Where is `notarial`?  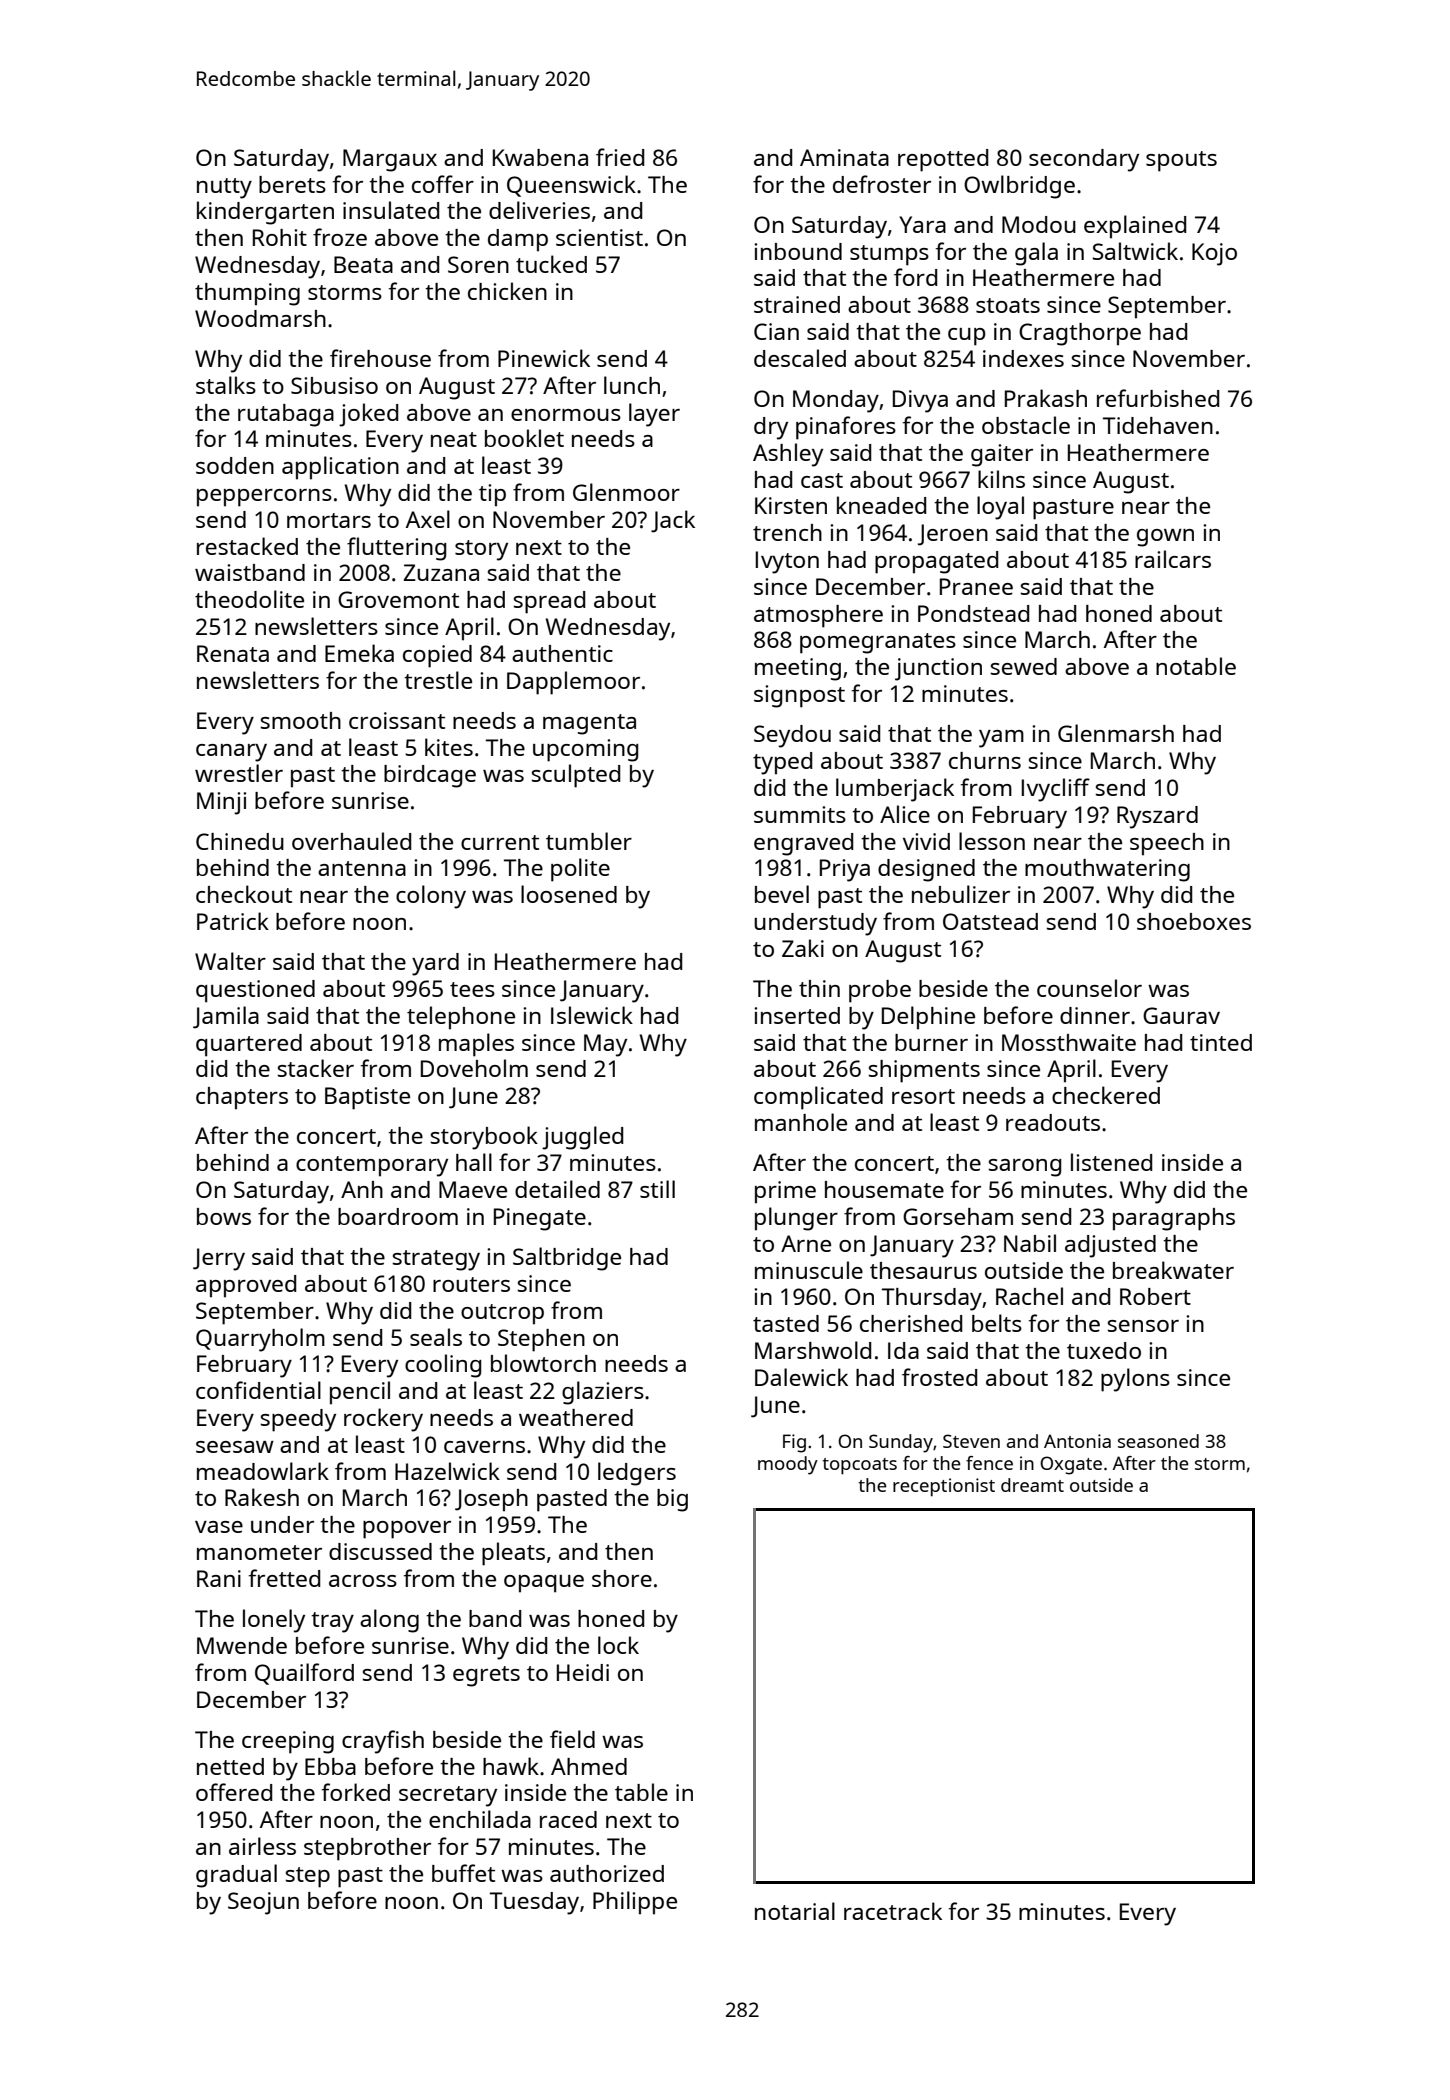 notarial is located at coordinates (795, 1911).
